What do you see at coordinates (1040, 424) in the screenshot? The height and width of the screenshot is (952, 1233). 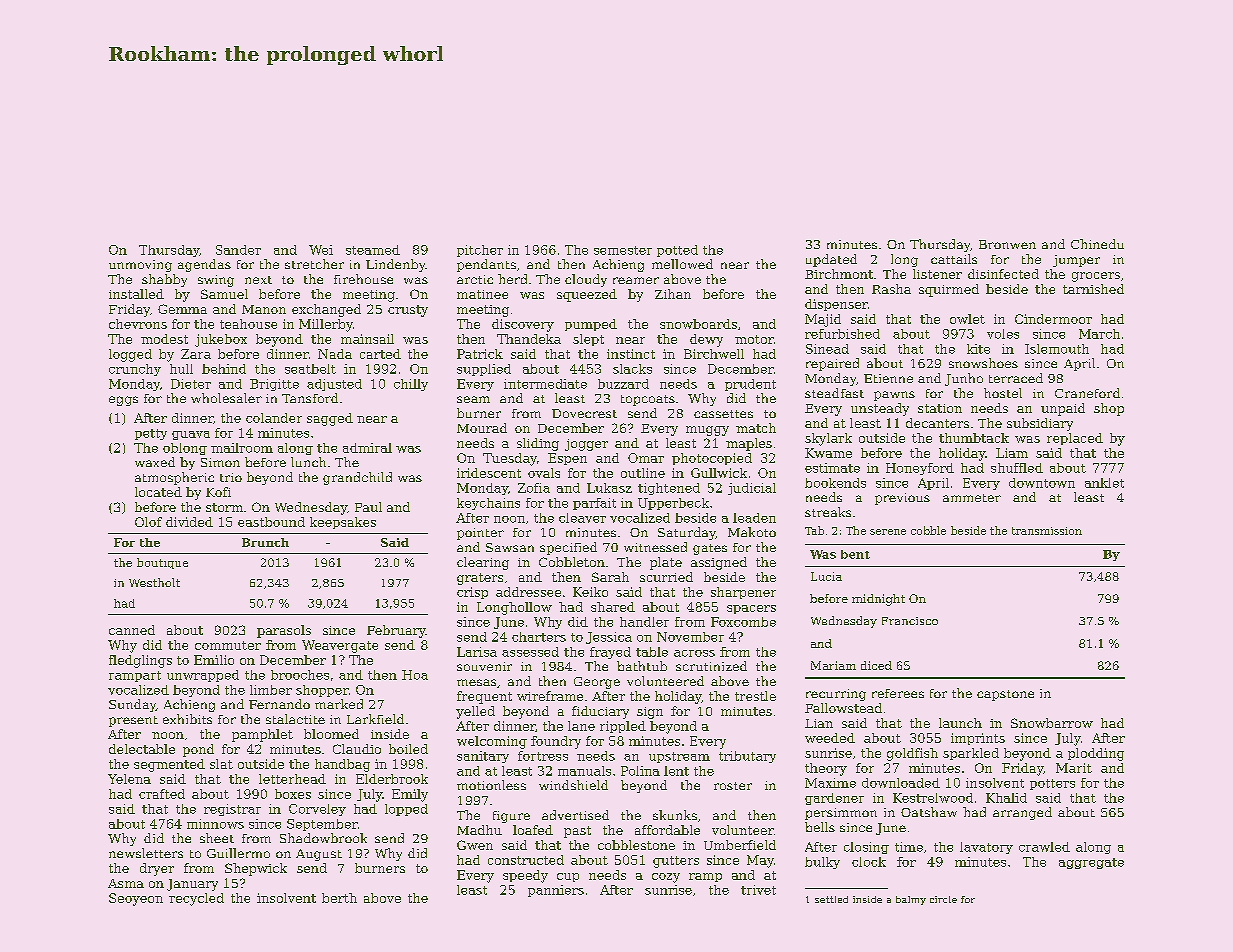 I see `subsidiary` at bounding box center [1040, 424].
